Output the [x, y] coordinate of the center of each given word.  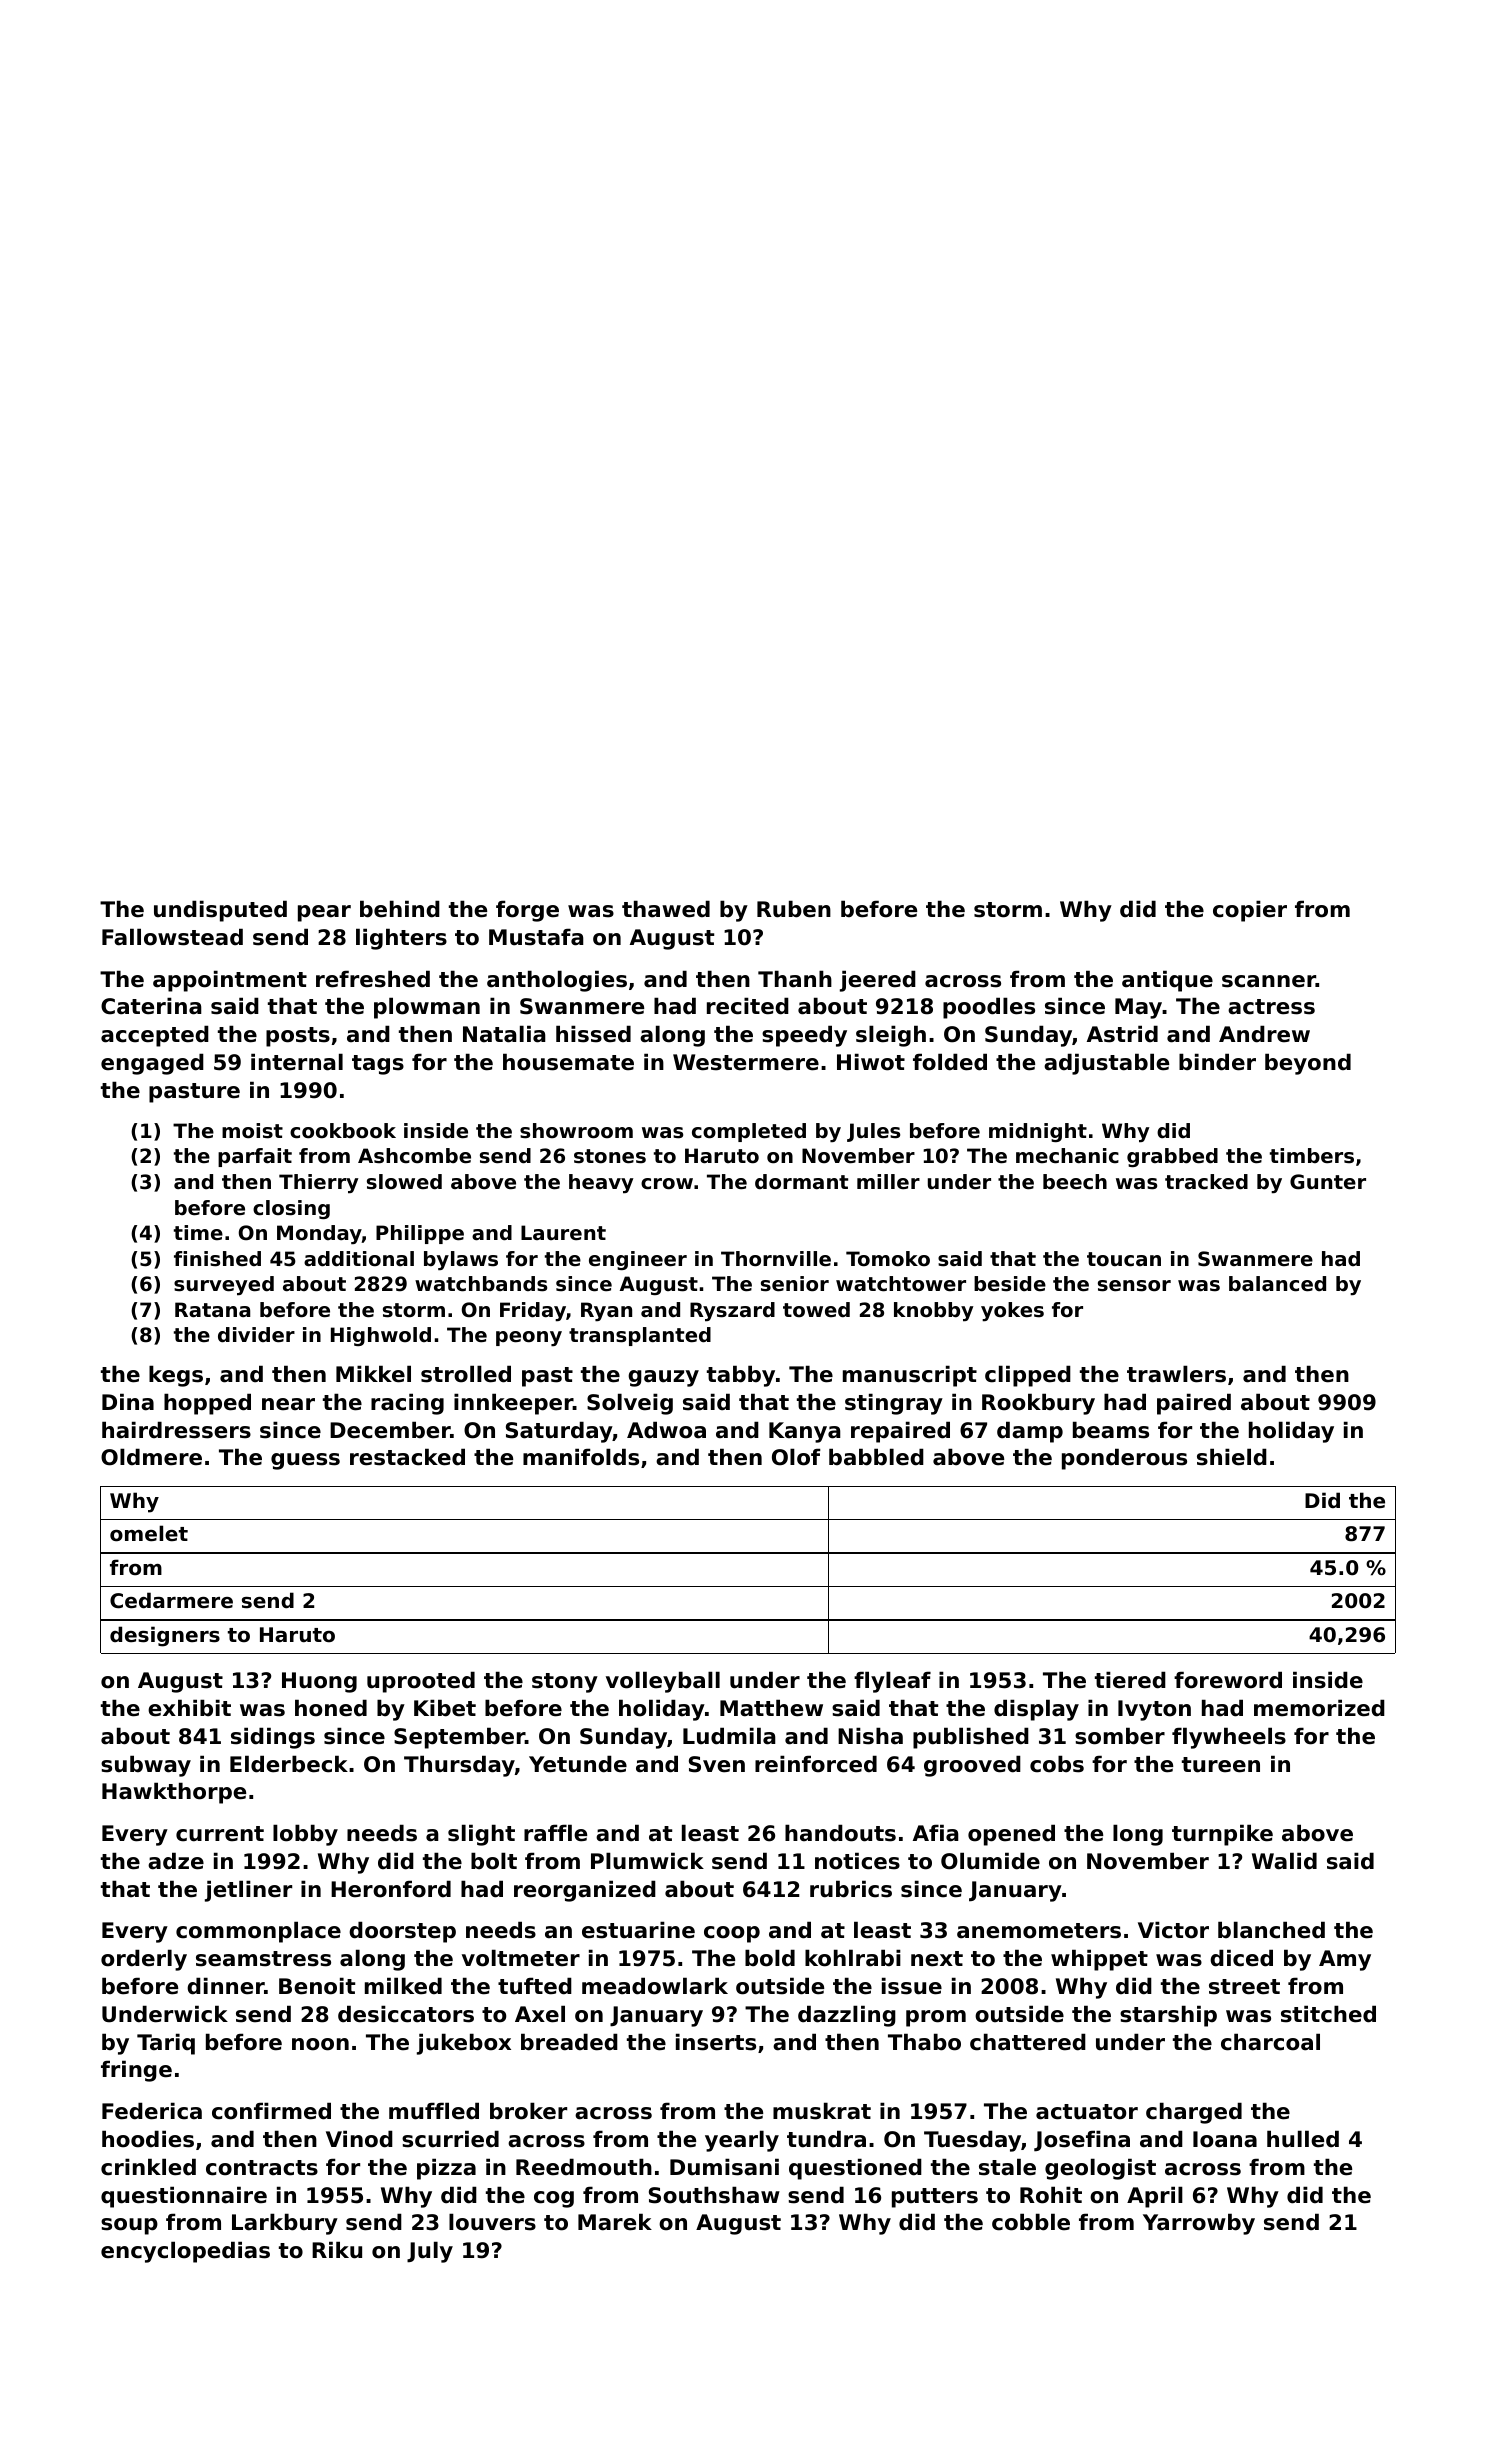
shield [1232, 1457]
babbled [876, 1457]
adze [176, 1861]
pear [324, 913]
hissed [593, 1034]
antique [1167, 981]
